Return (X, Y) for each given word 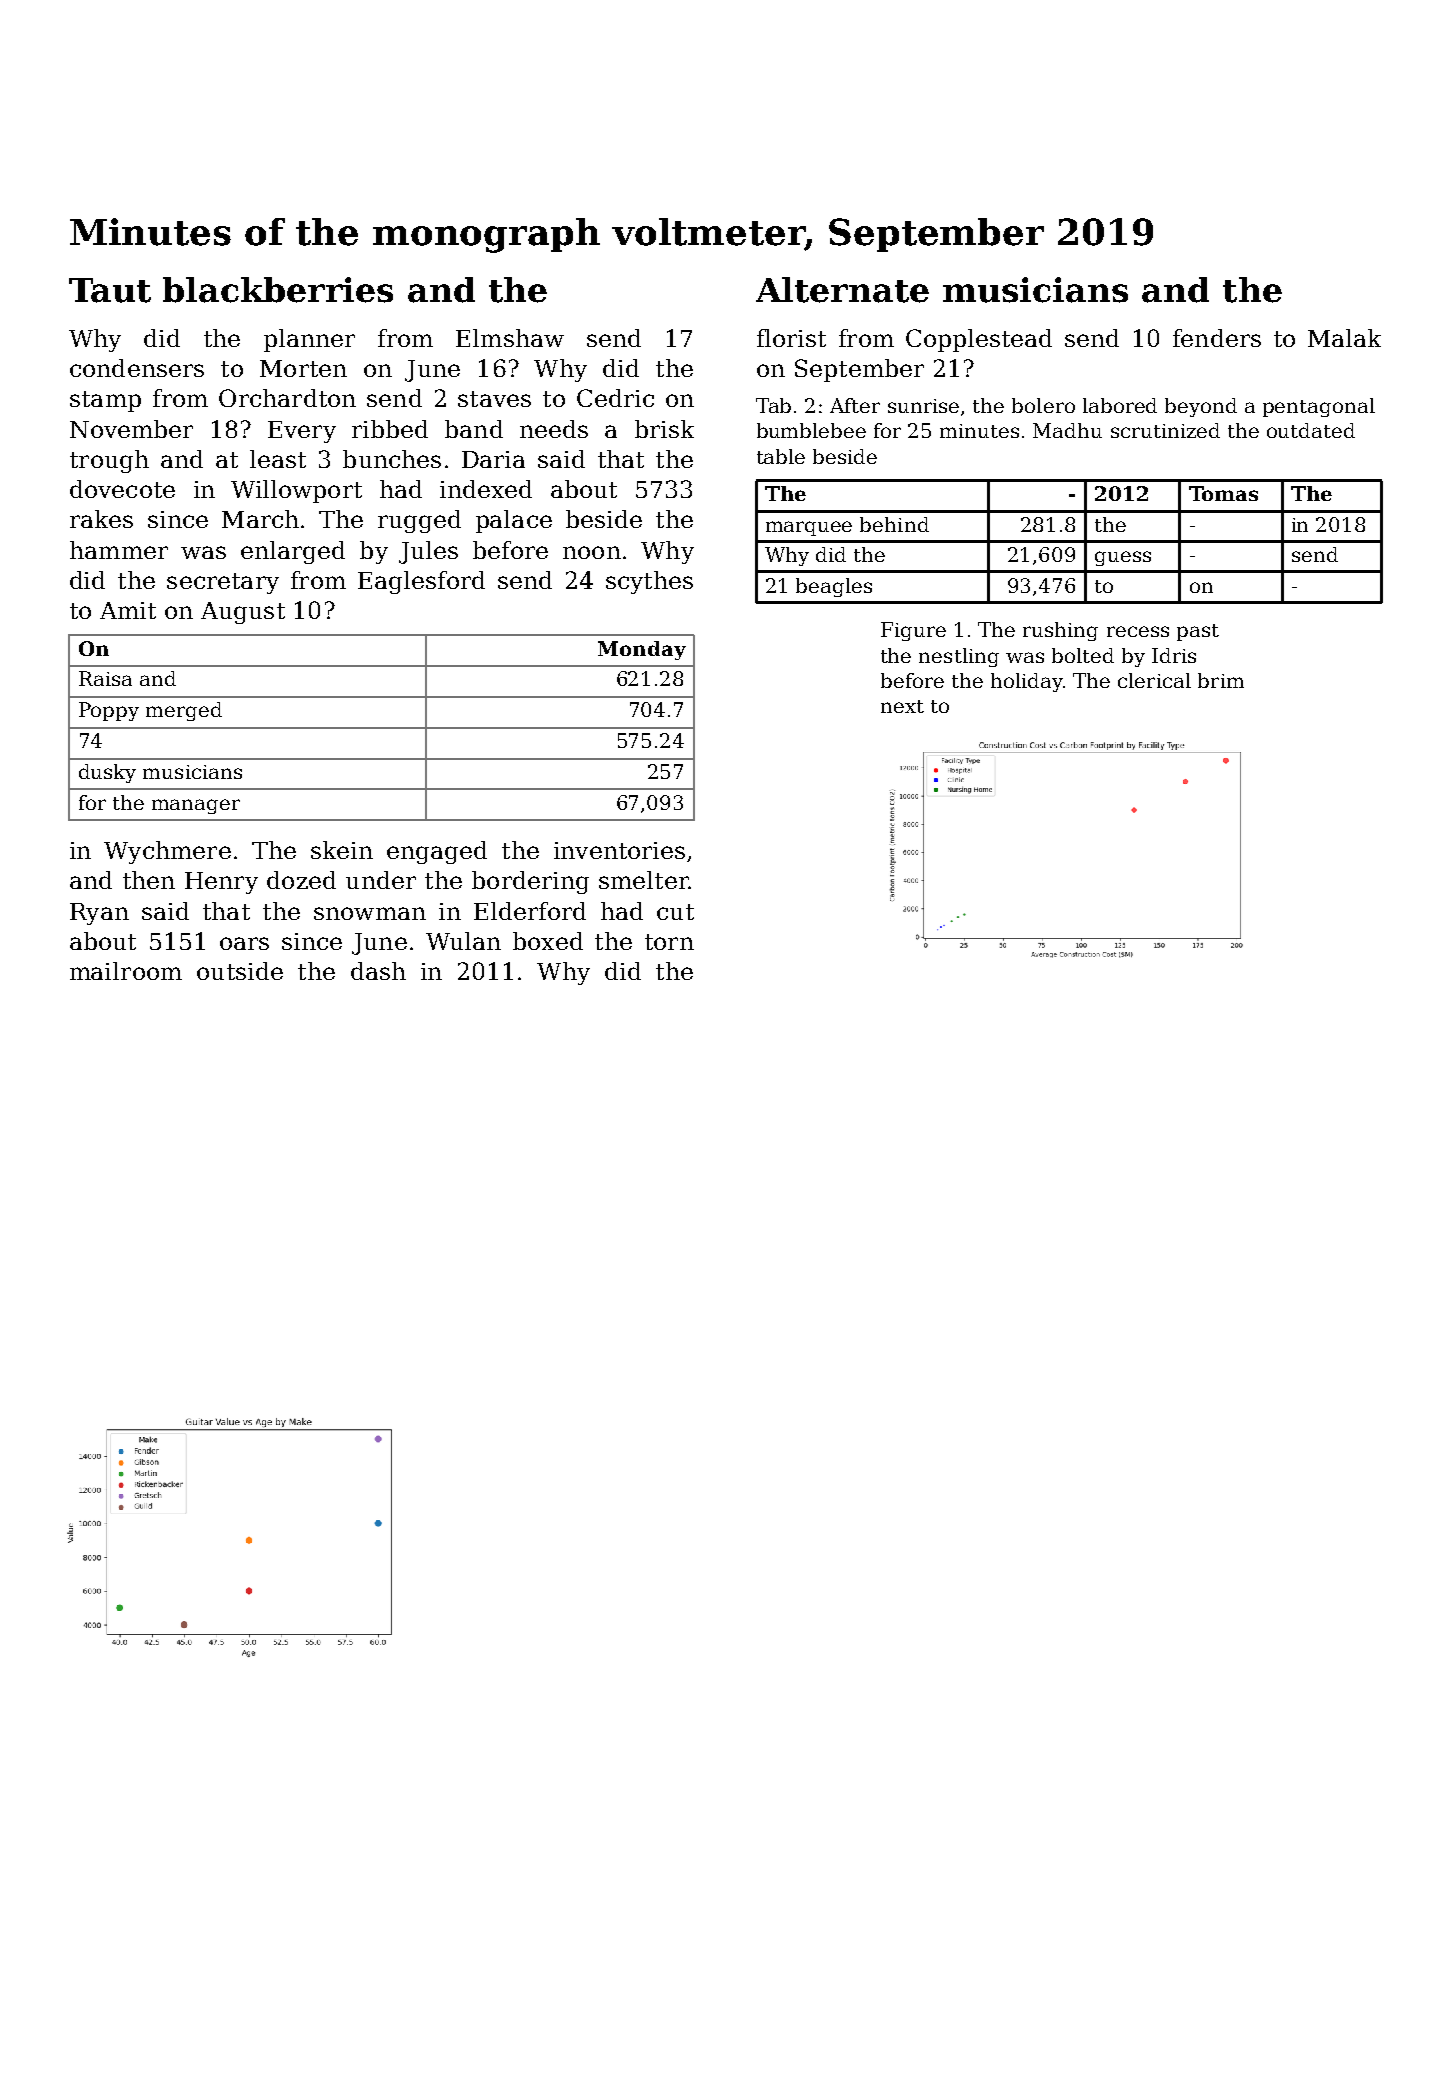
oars (244, 943)
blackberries (278, 290)
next (902, 706)
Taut (110, 290)
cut (675, 912)
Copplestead (979, 340)
